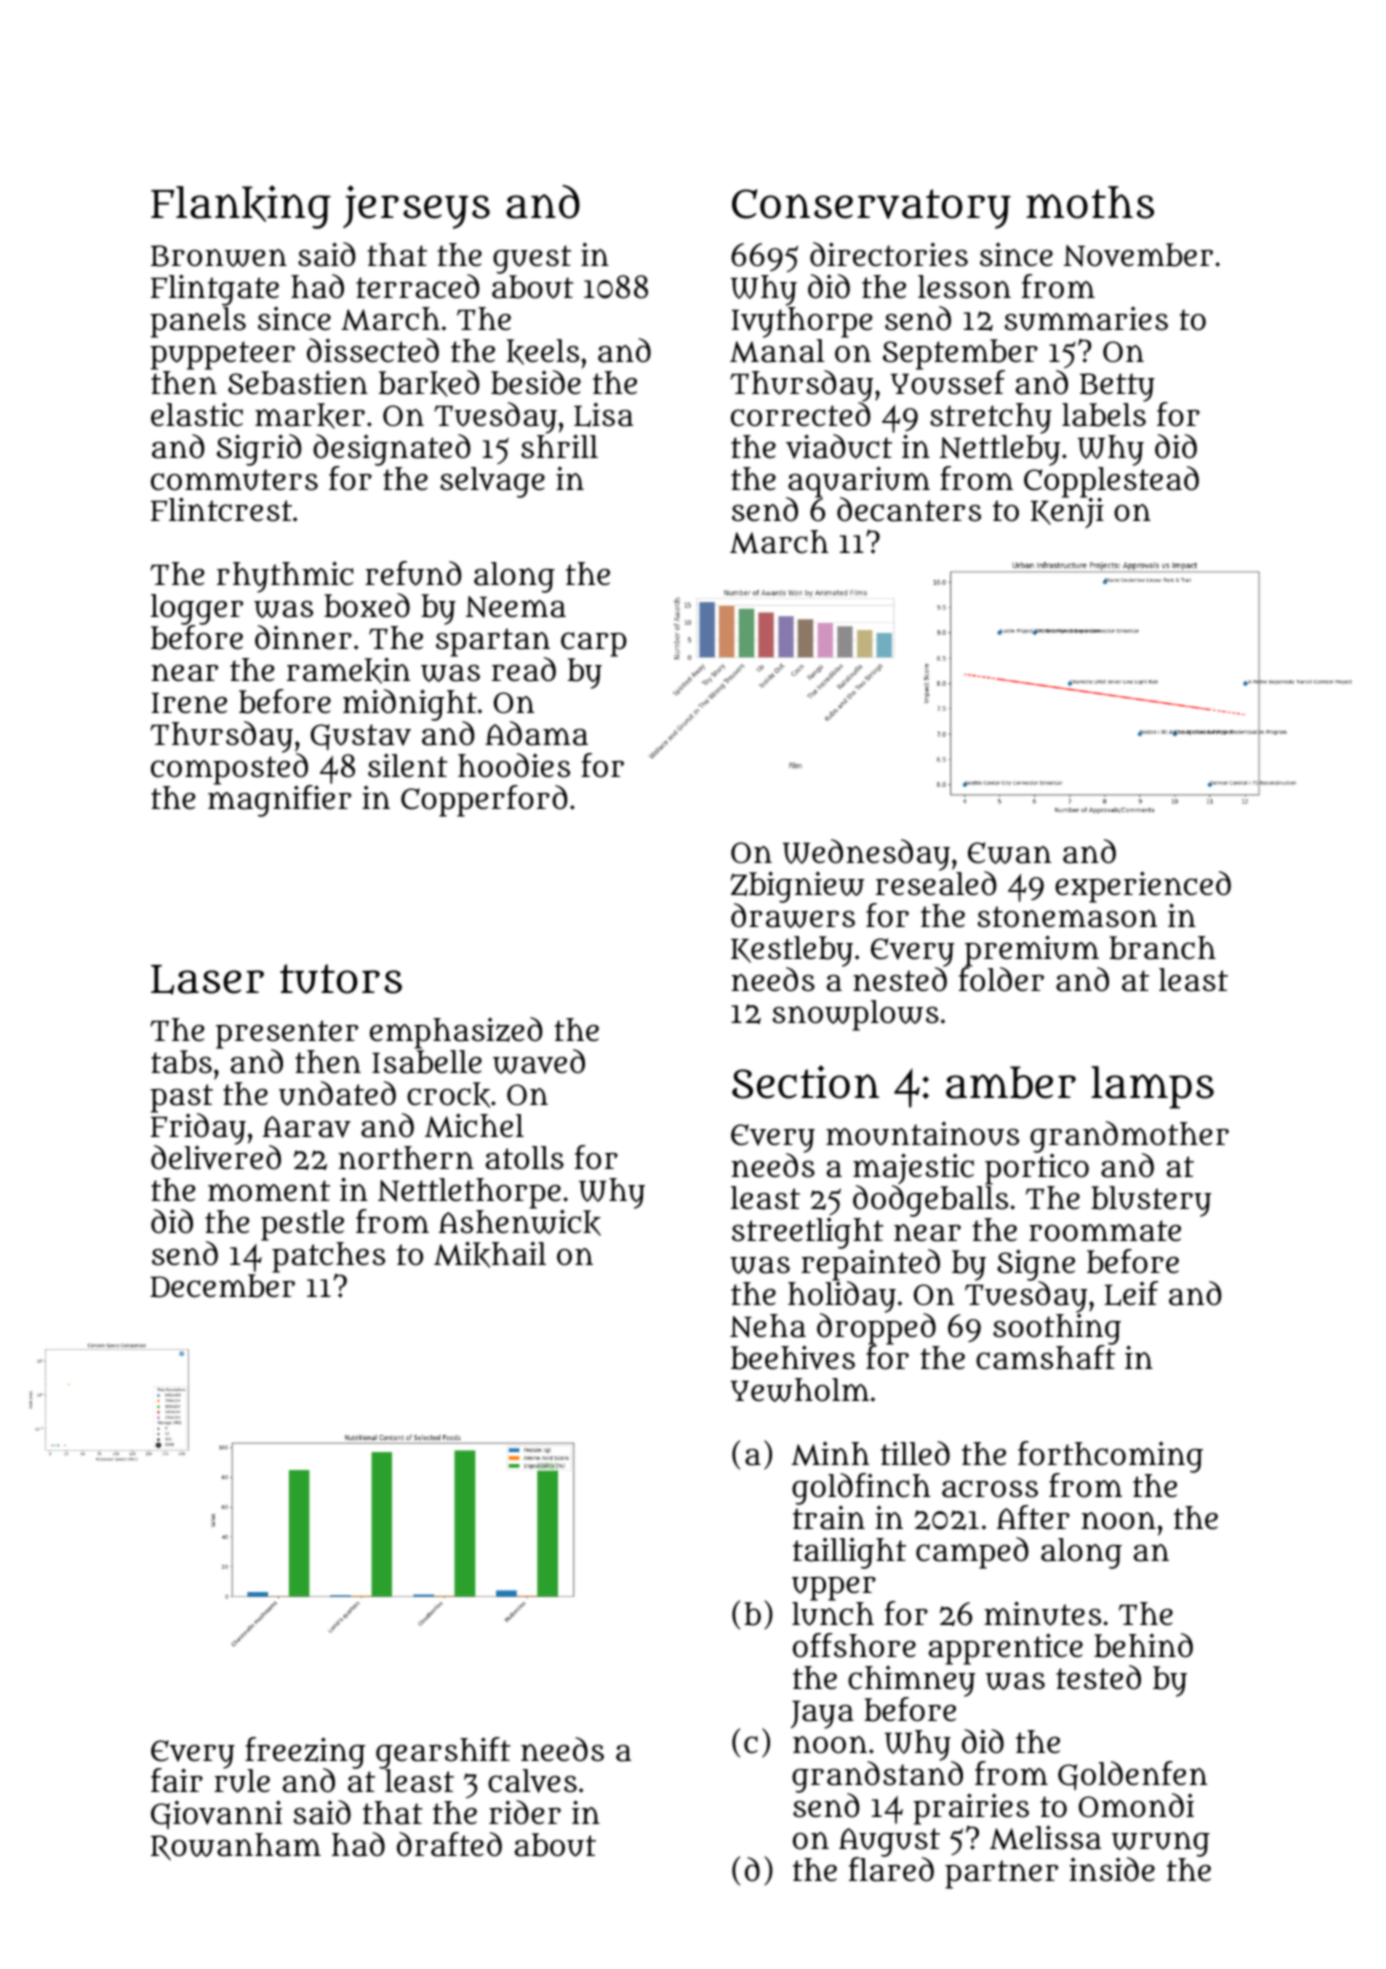 This image has height=1969, width=1386. Describe the element at coordinates (516, 607) in the image. I see `Neema` at that location.
